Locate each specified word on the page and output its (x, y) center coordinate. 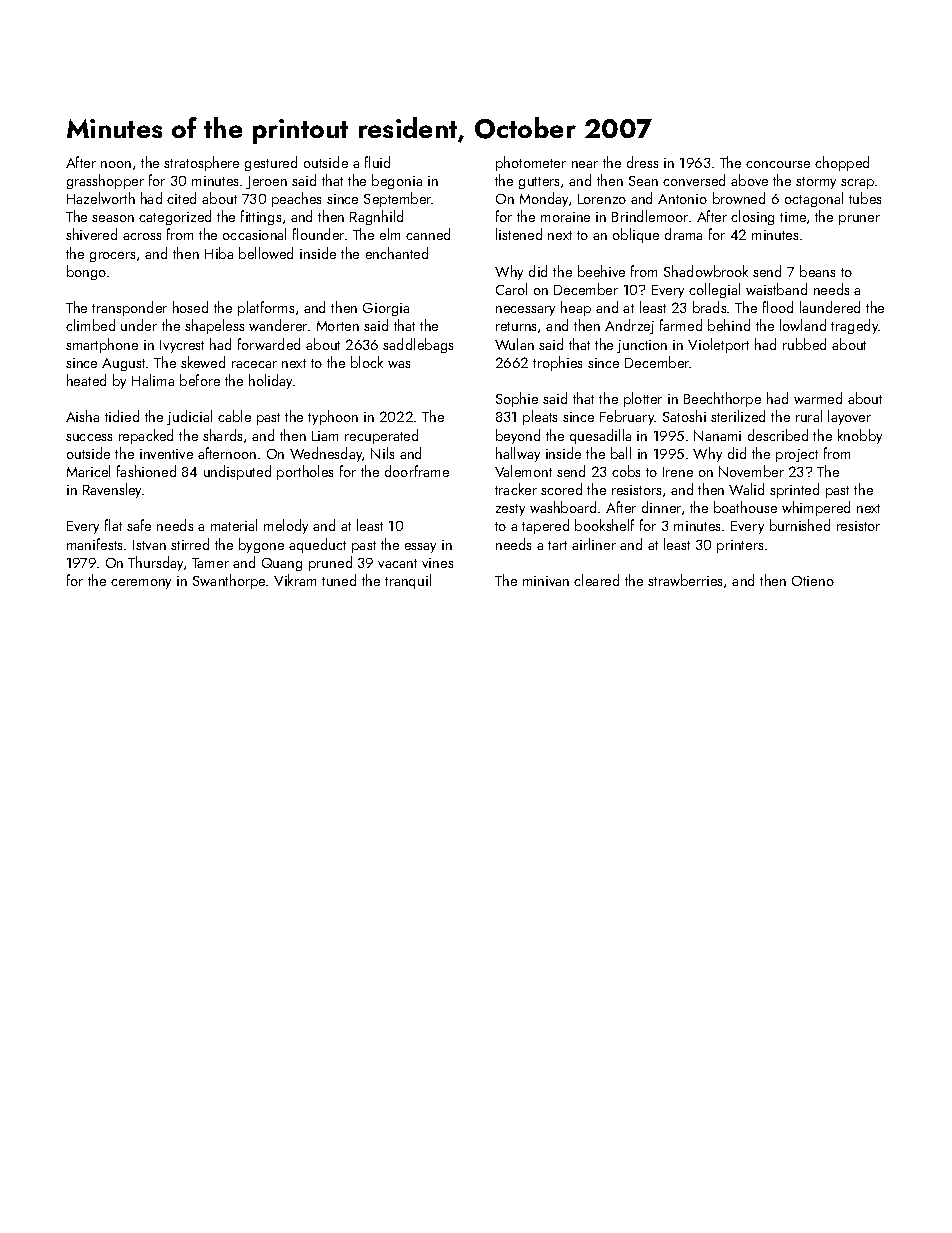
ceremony (141, 584)
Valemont (523, 471)
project (797, 455)
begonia (397, 181)
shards (222, 435)
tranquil (408, 581)
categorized (175, 217)
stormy (816, 183)
